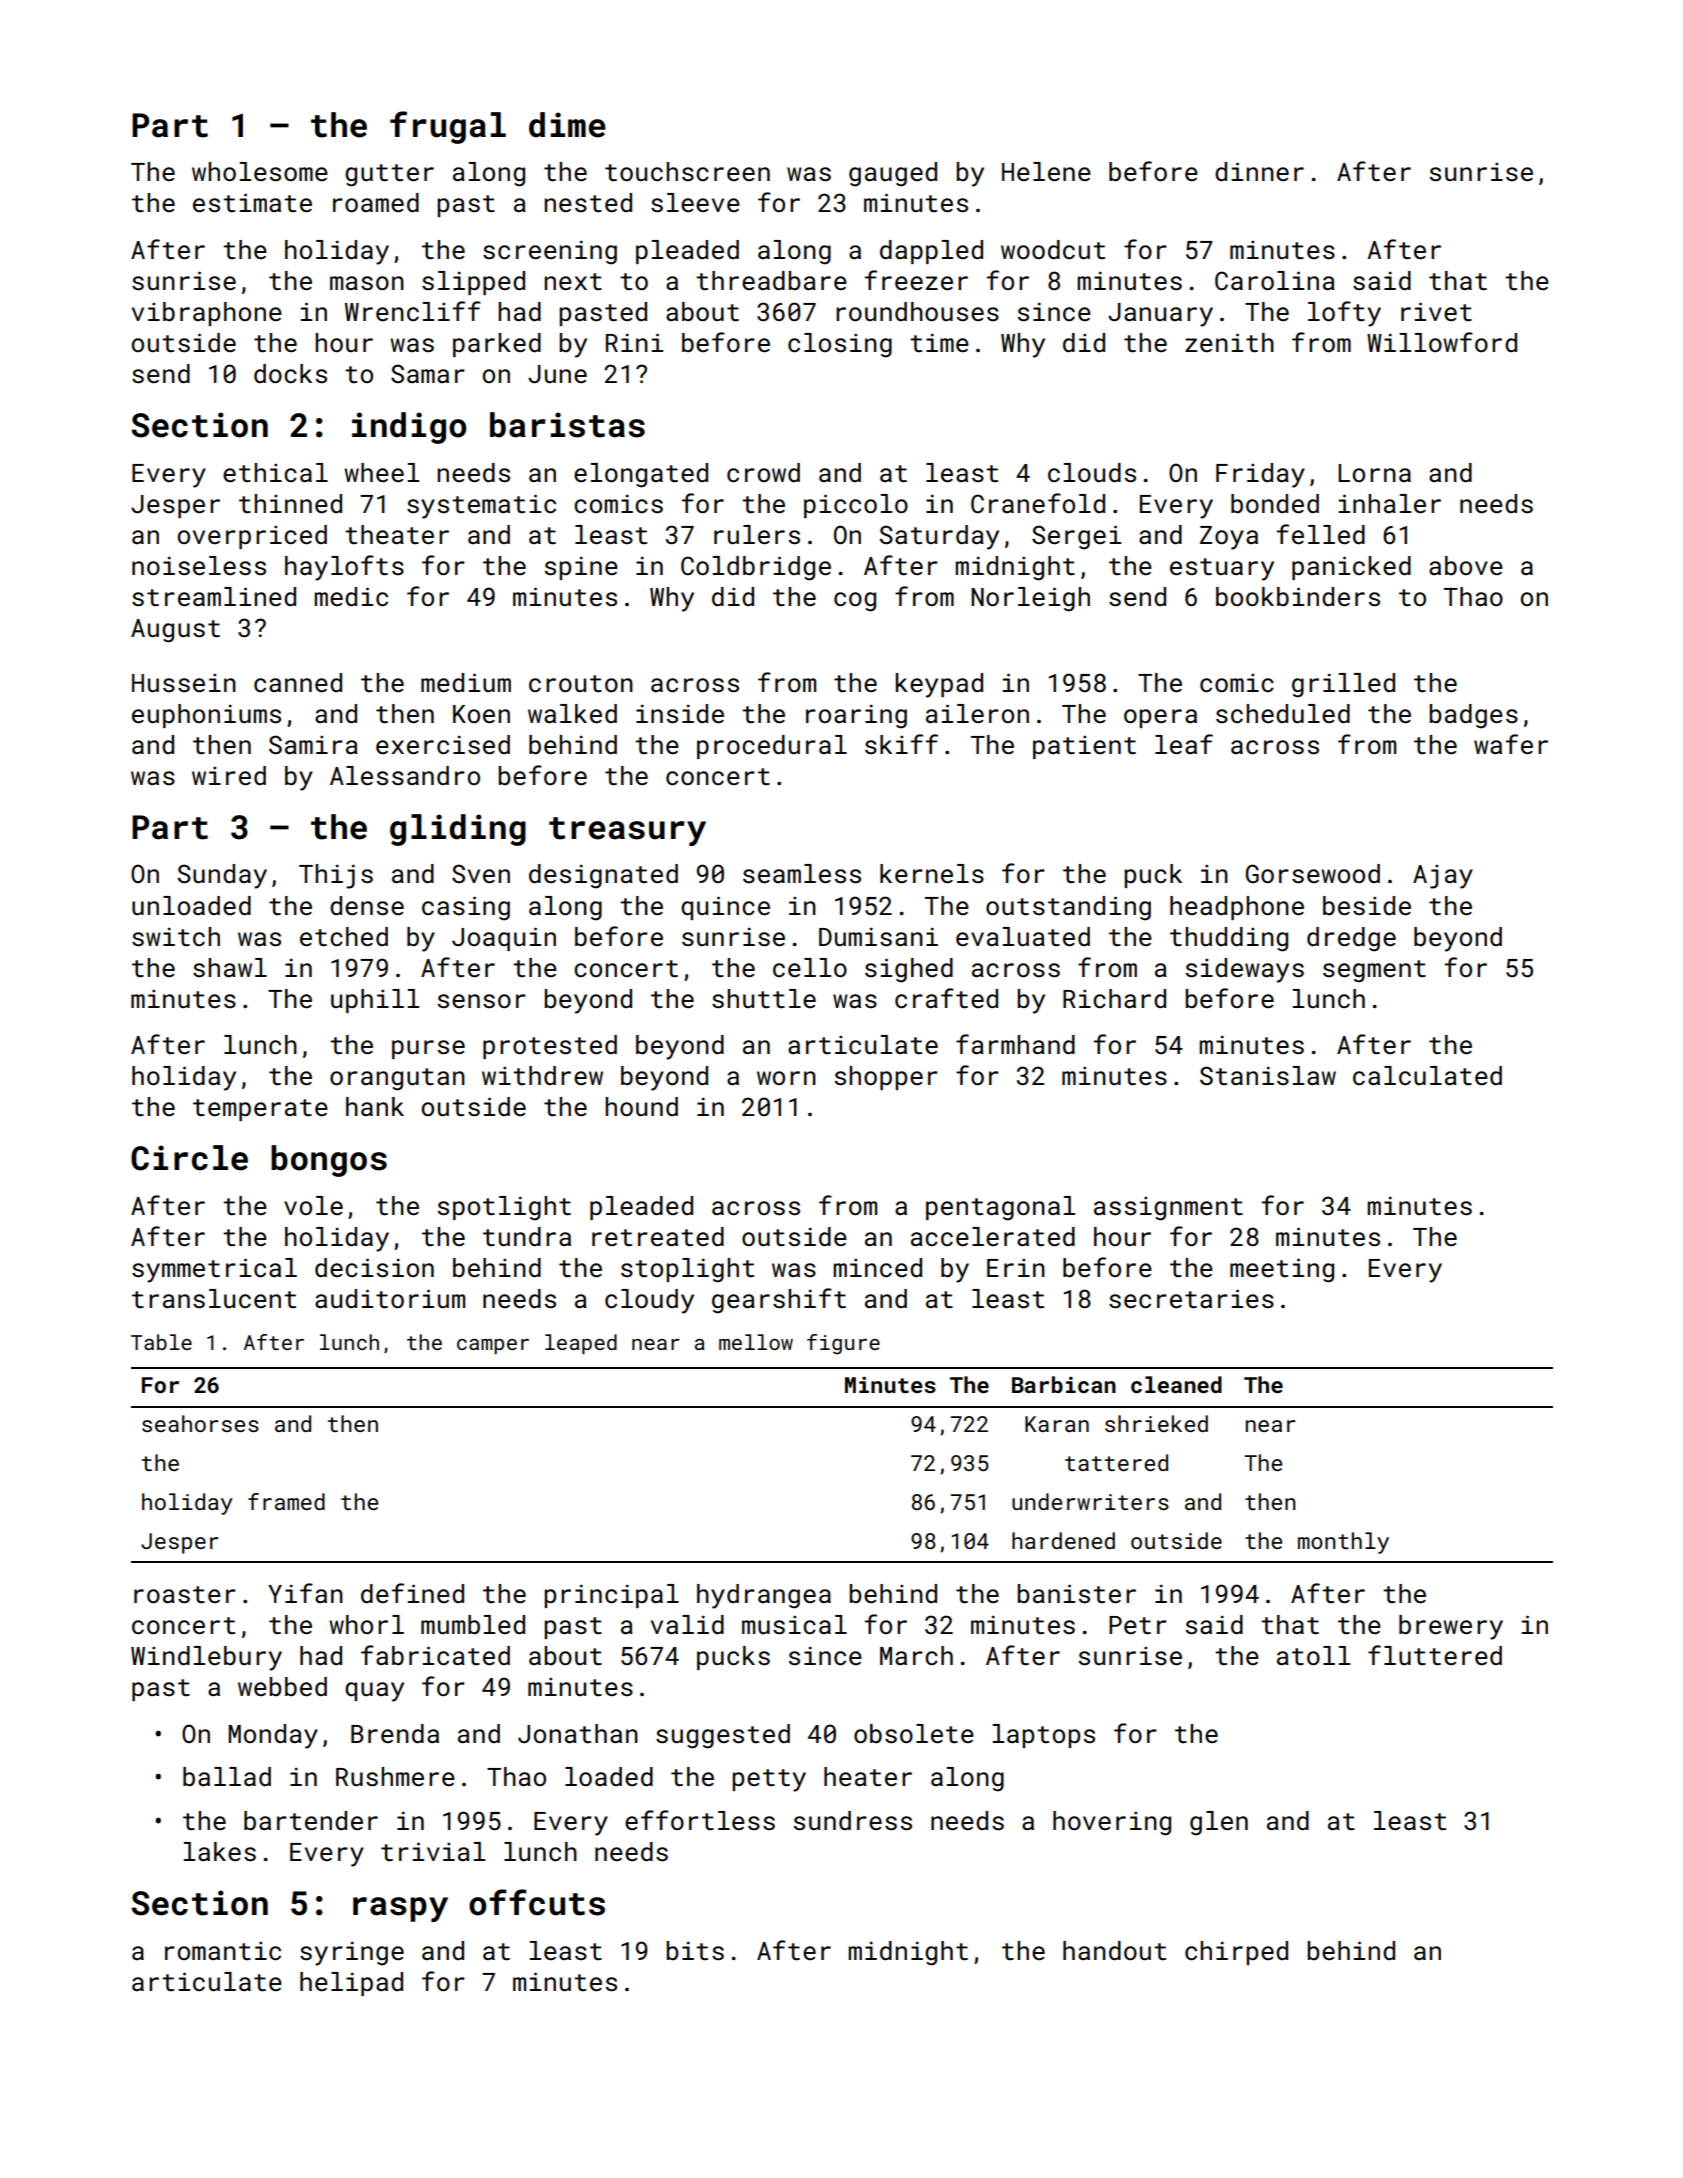 This screenshot has width=1683, height=2178. What do you see at coordinates (448, 127) in the screenshot?
I see `frugal` at bounding box center [448, 127].
